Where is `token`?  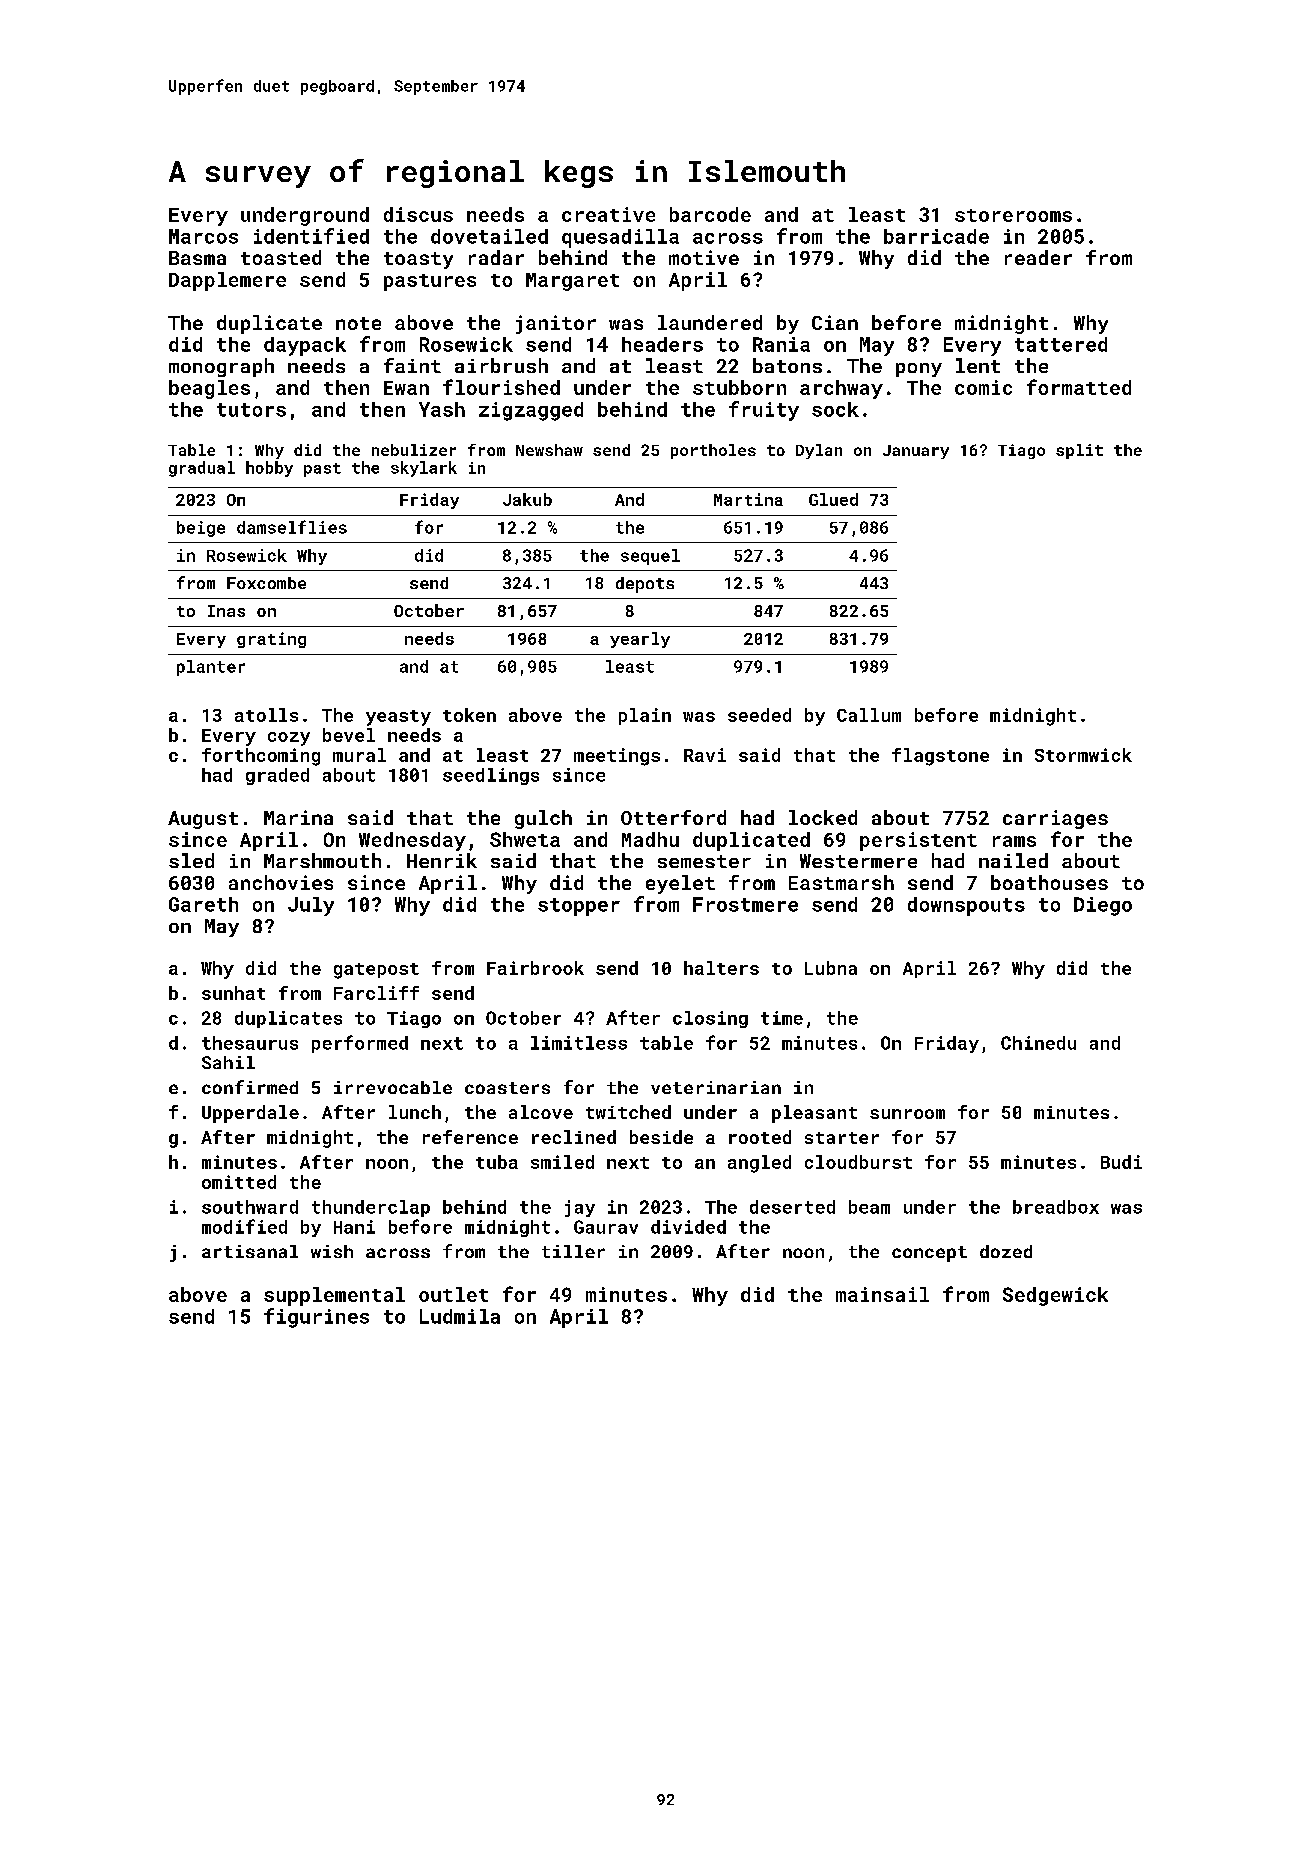
token is located at coordinates (469, 715).
